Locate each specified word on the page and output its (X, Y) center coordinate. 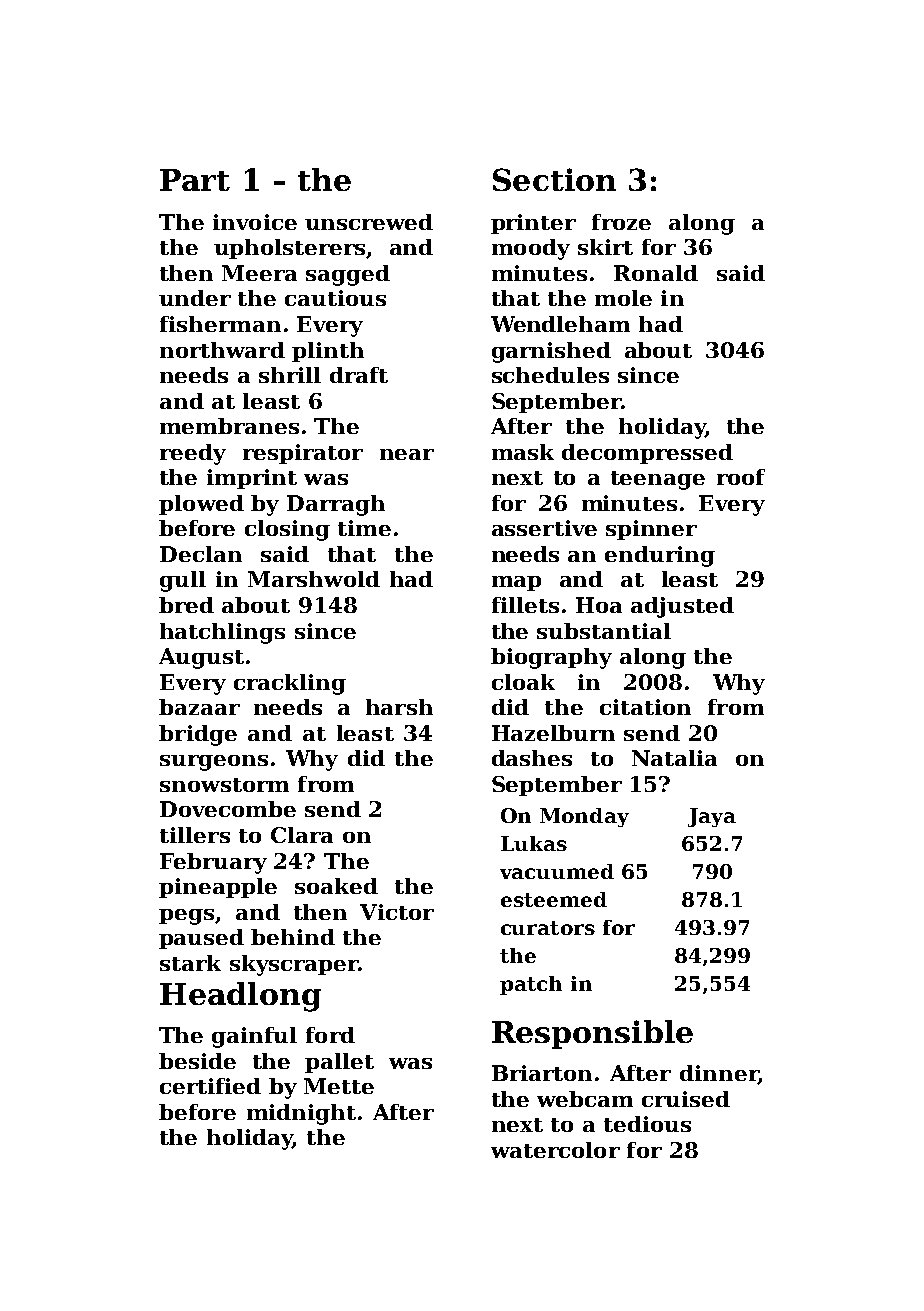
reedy (193, 454)
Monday (584, 817)
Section (554, 179)
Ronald (656, 273)
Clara (302, 835)
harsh (399, 707)
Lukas (534, 843)
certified (210, 1086)
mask (523, 452)
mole (623, 298)
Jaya (712, 817)
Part (195, 180)
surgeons (214, 763)
